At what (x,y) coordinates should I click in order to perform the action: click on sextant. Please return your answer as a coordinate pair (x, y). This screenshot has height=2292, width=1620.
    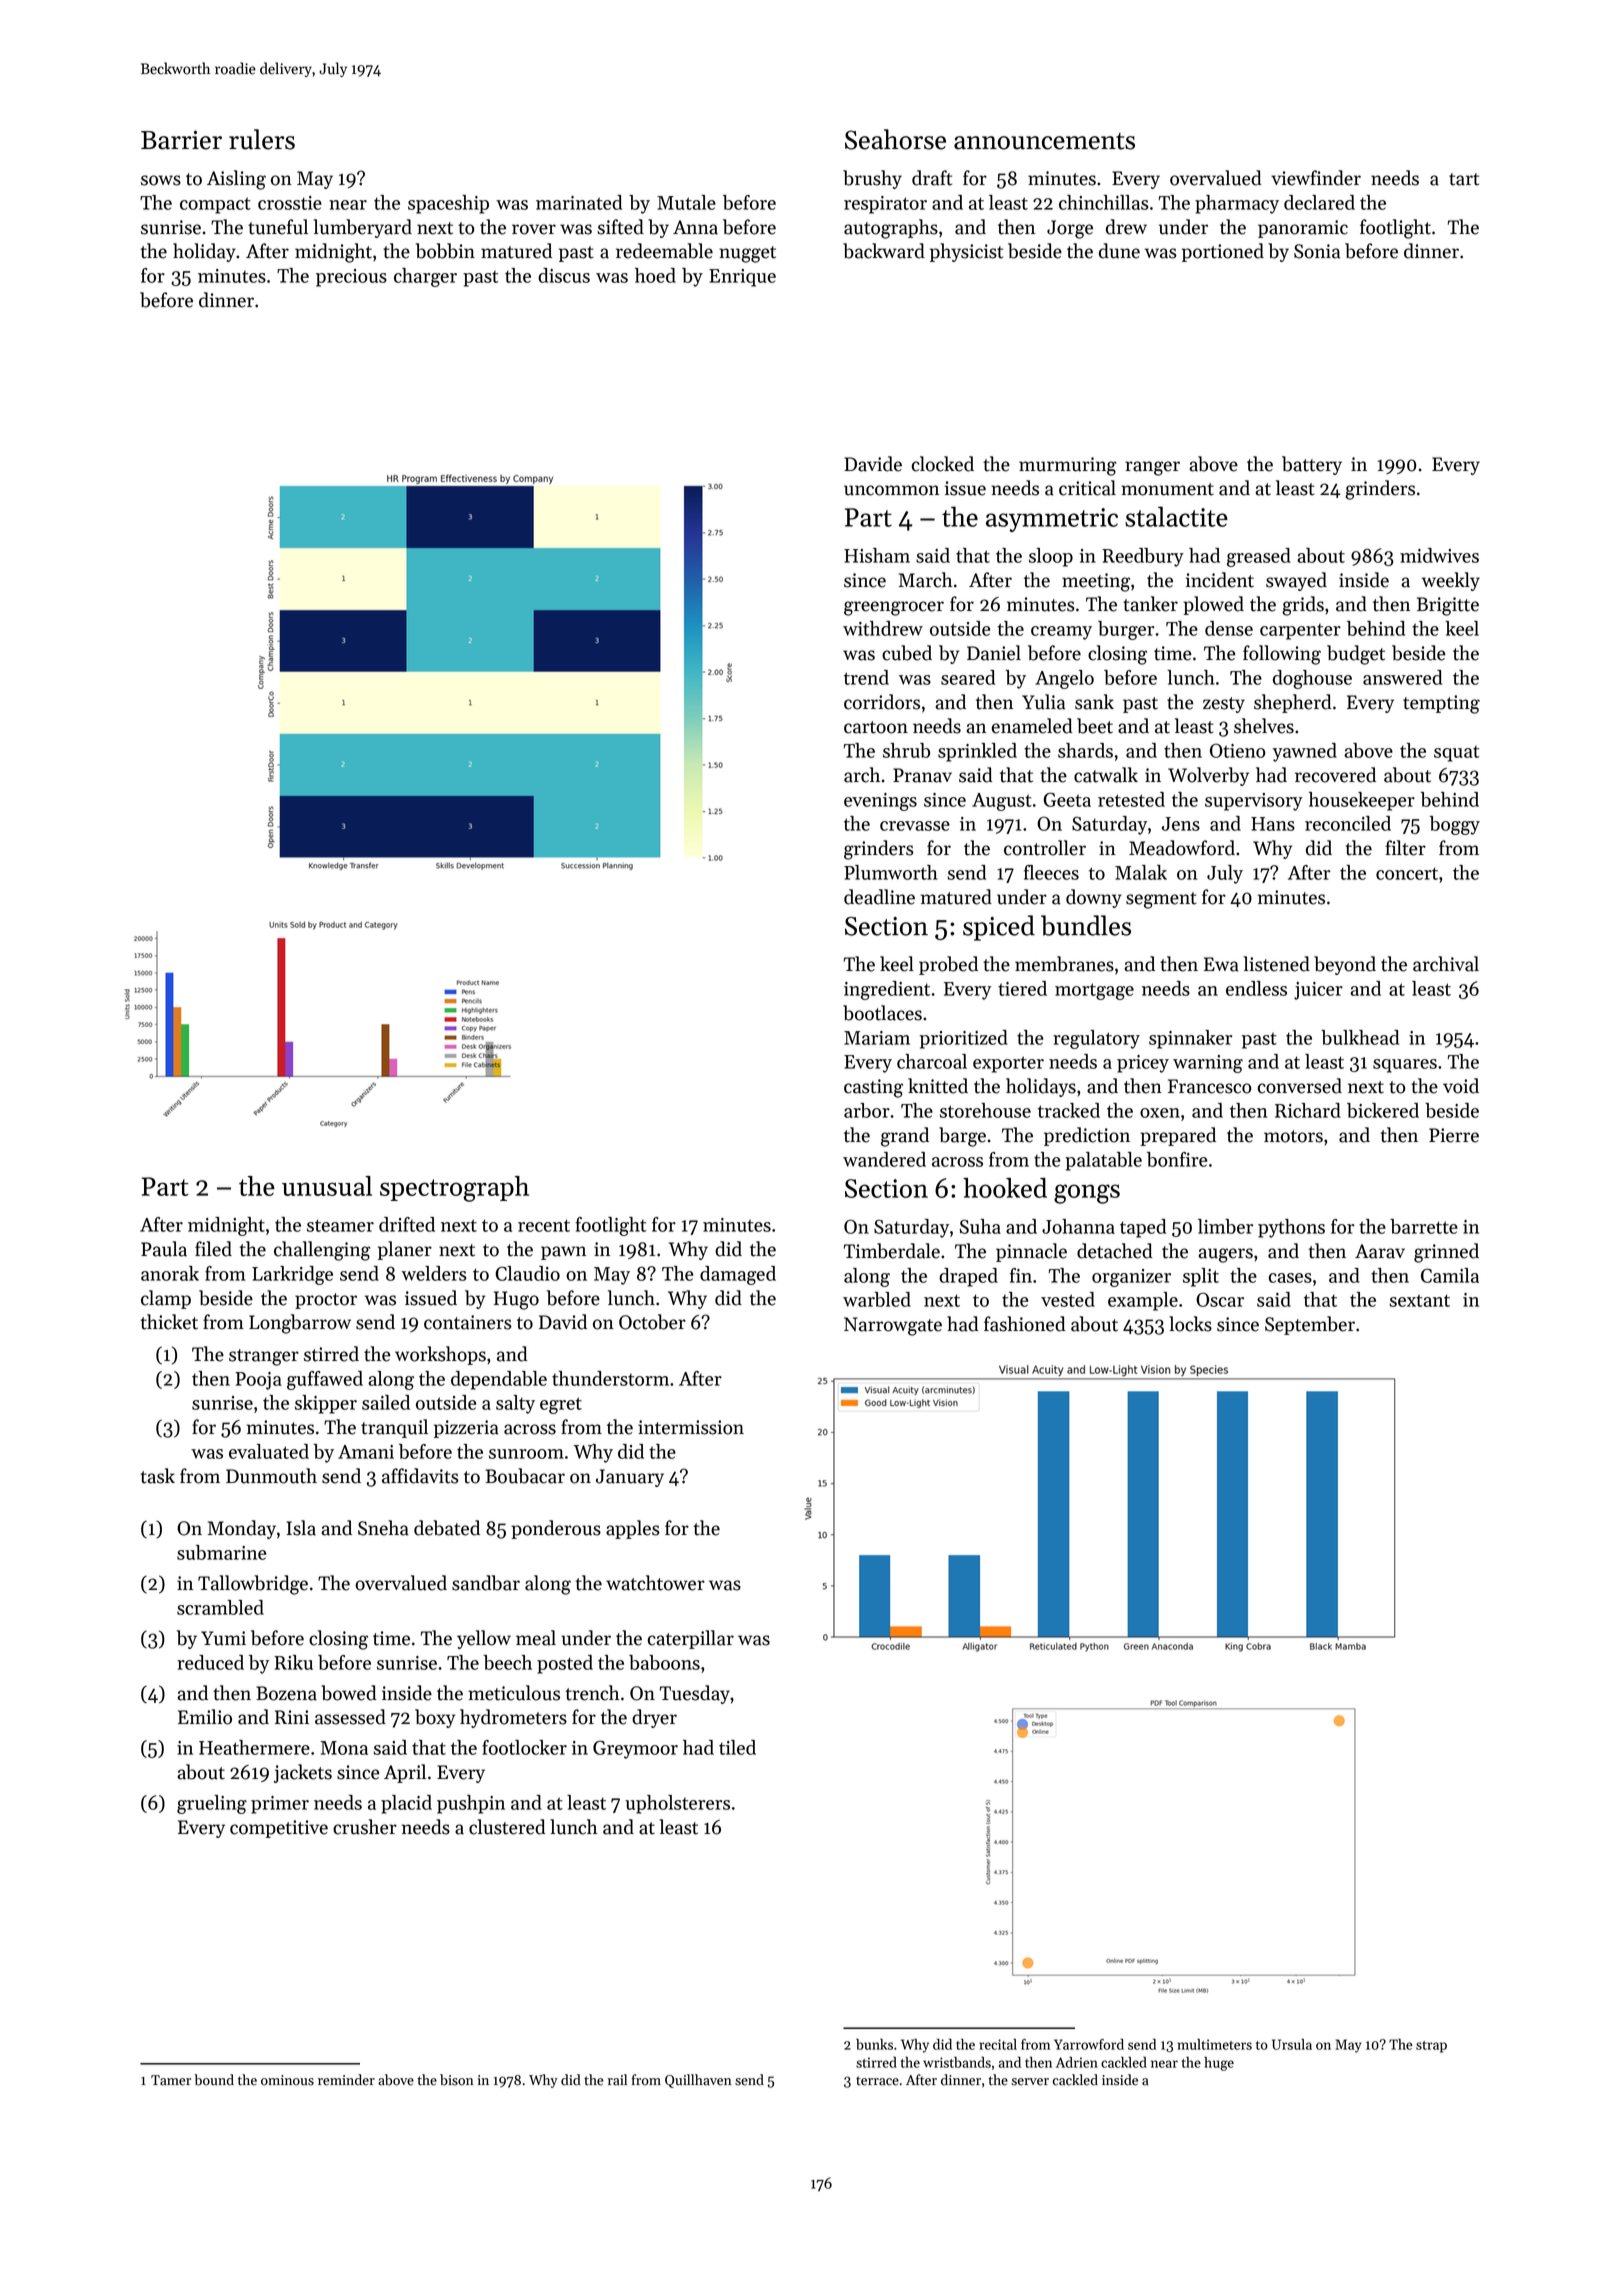
    Looking at the image, I should click on (1419, 1300).
